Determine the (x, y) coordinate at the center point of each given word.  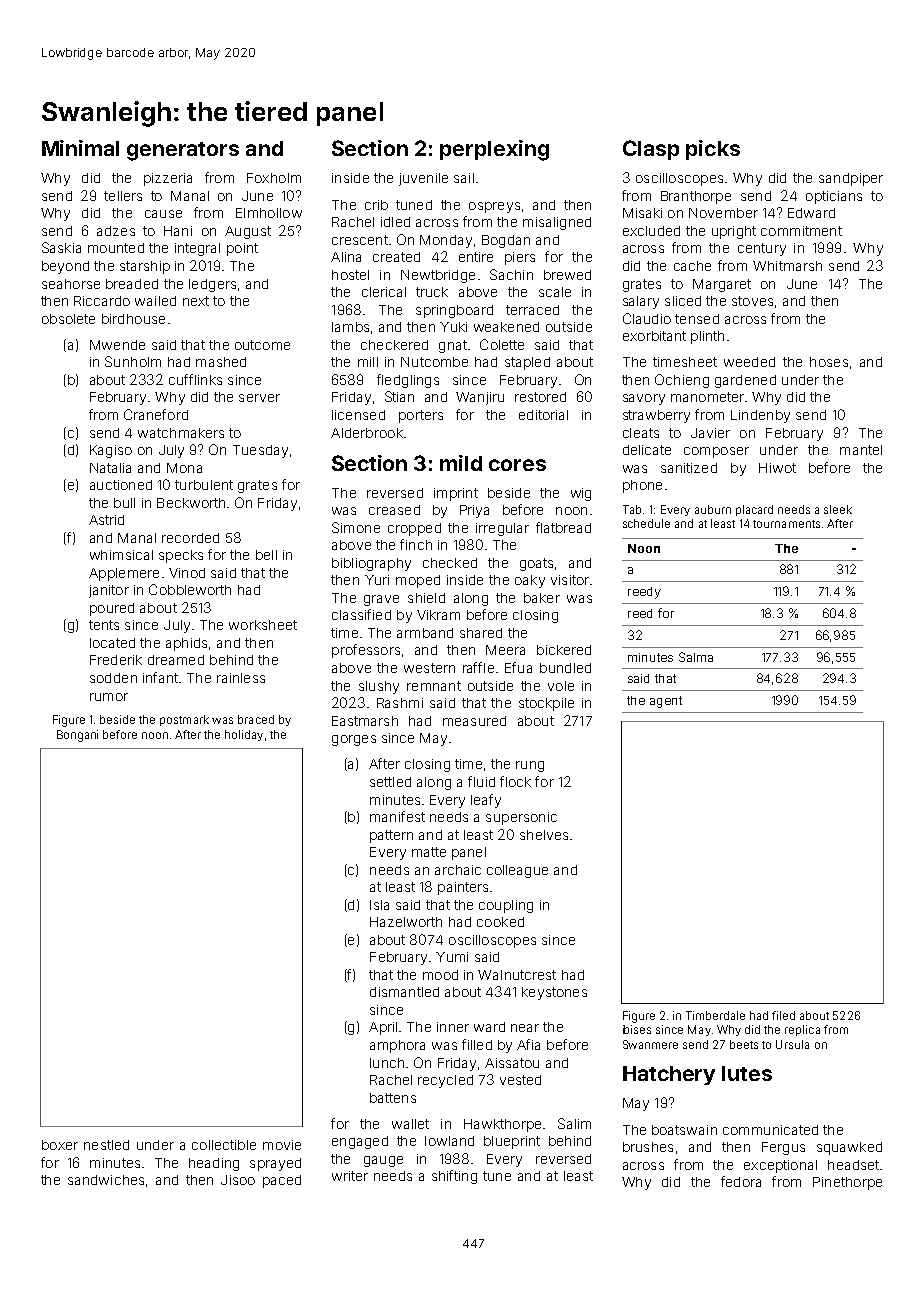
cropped (414, 529)
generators (183, 151)
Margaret (722, 285)
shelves (544, 835)
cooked (500, 922)
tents (104, 625)
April (383, 1028)
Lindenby (760, 416)
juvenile (423, 179)
